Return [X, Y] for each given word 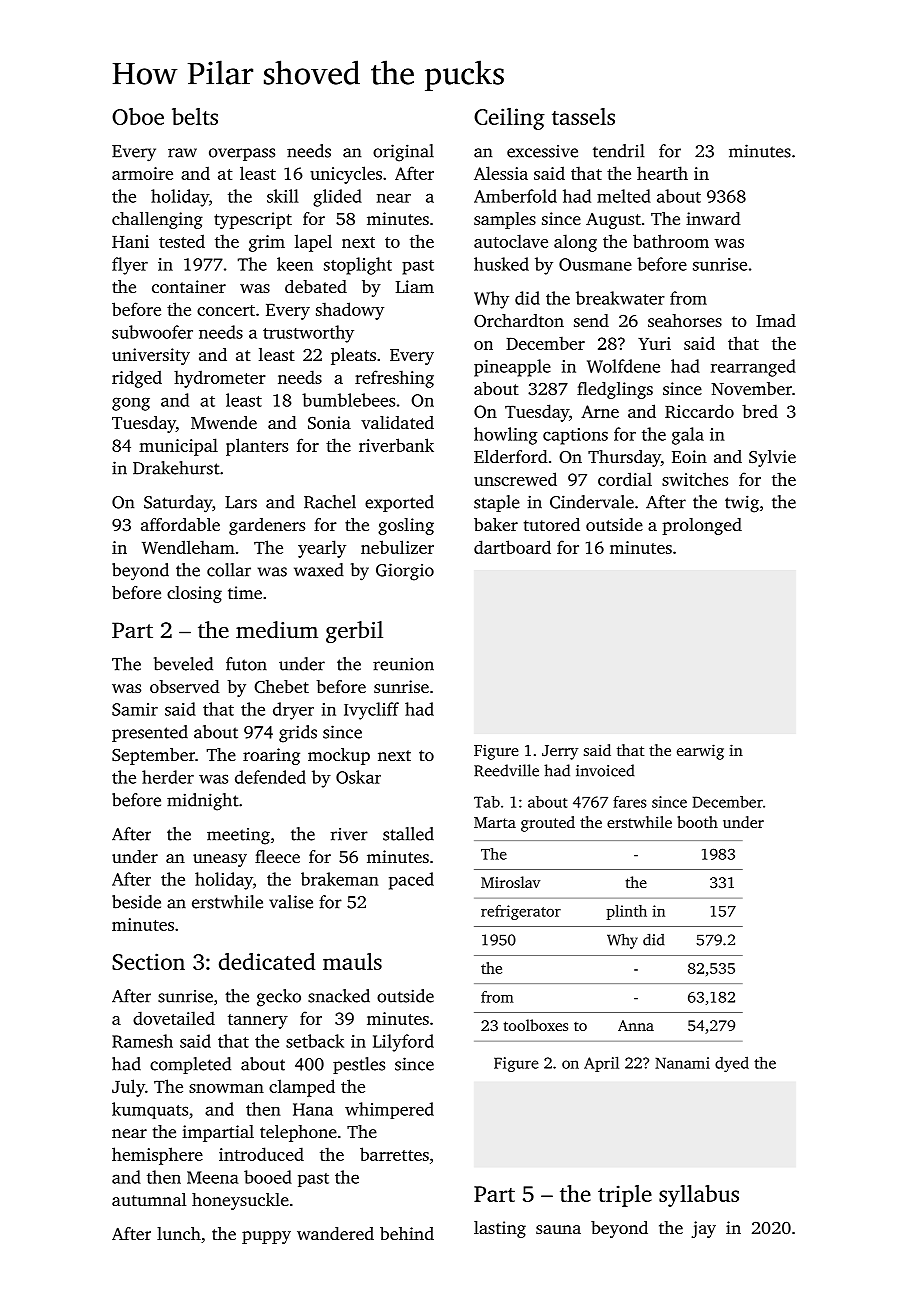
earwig [700, 752]
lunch [179, 1233]
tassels [583, 116]
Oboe [138, 116]
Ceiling [509, 119]
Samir [135, 709]
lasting [500, 1229]
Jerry [560, 752]
